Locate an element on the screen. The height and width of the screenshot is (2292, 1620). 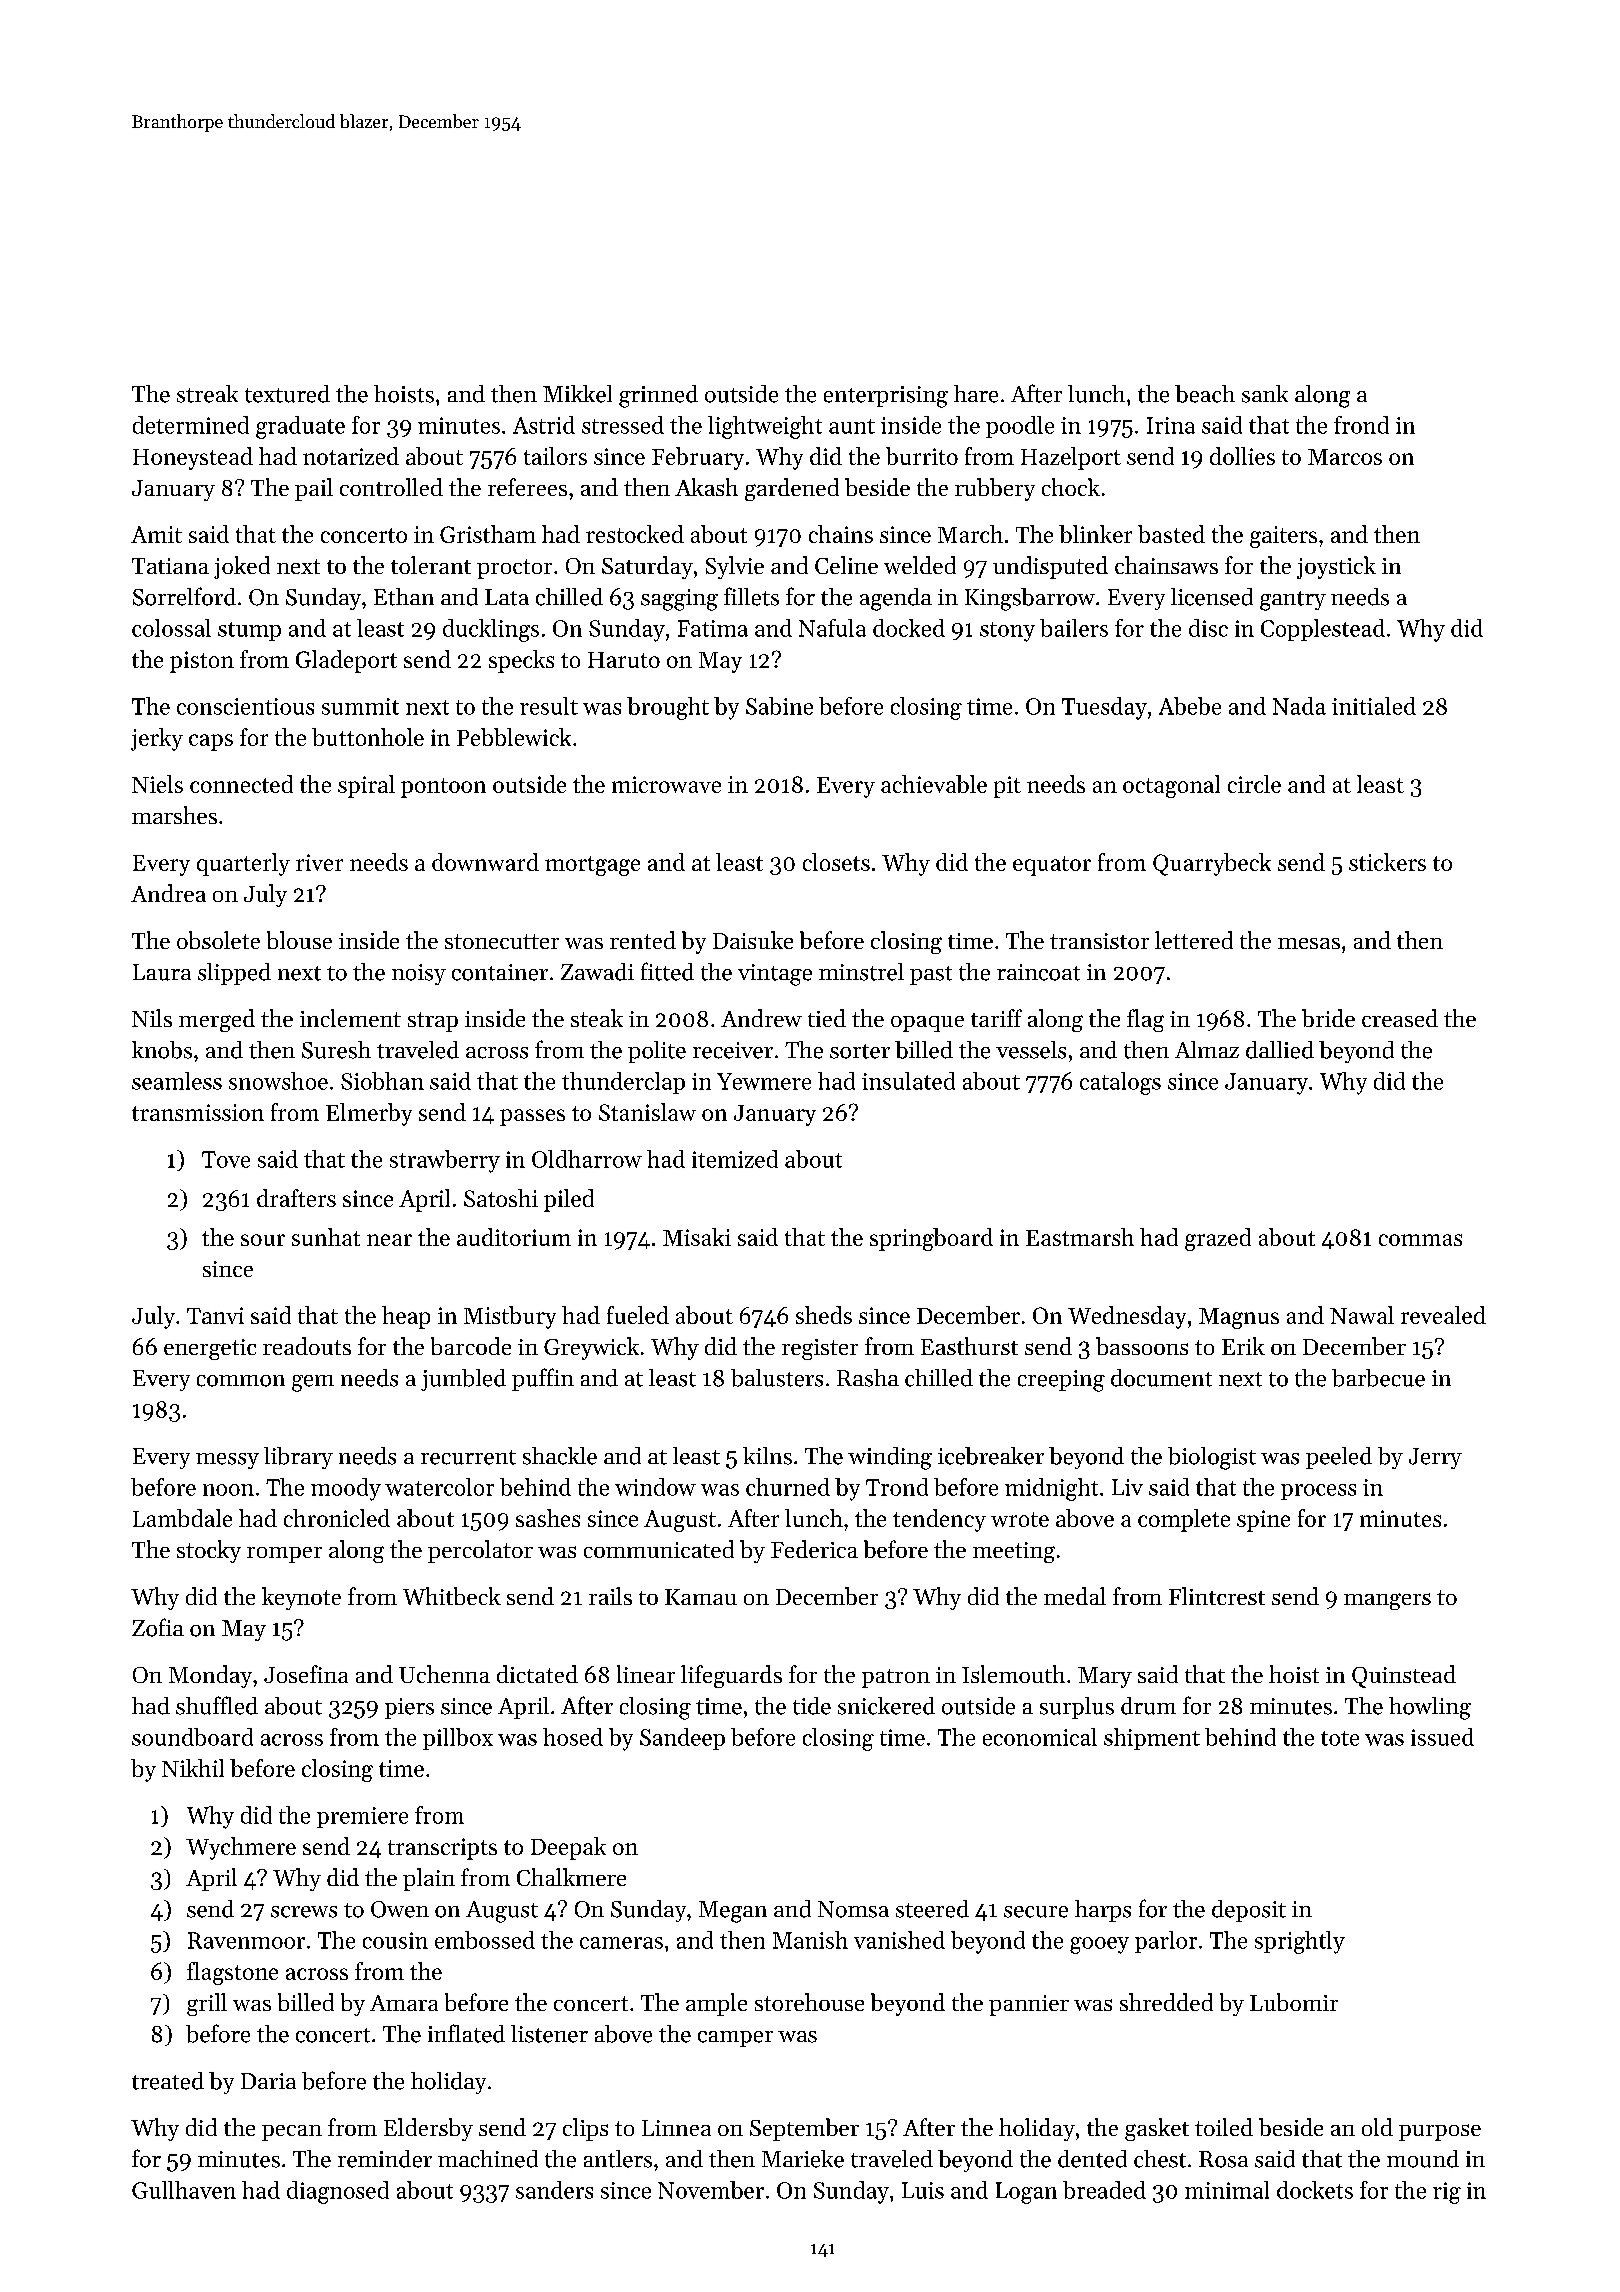
Luis is located at coordinates (923, 2190).
